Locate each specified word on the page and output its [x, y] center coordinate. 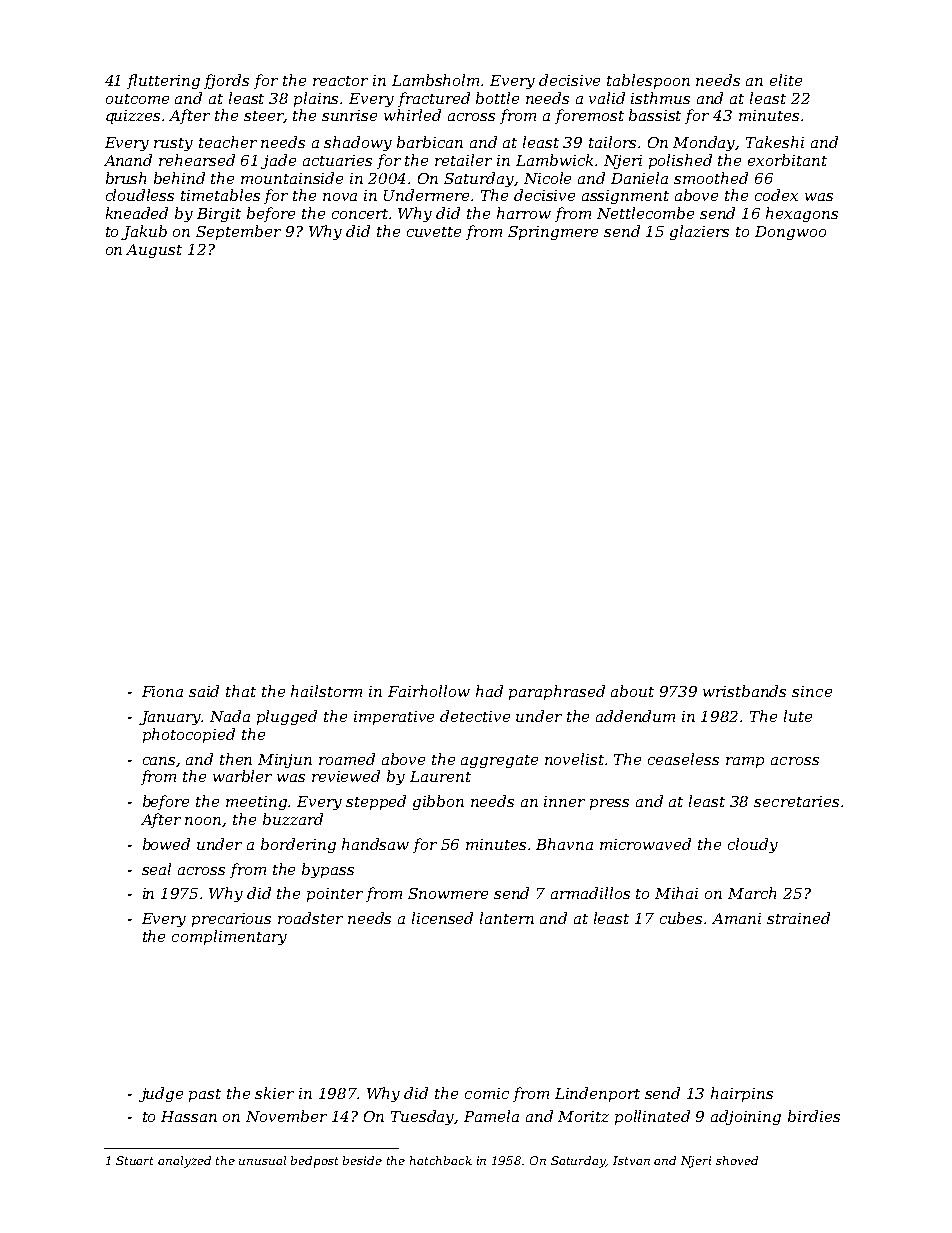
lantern [507, 918]
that [241, 691]
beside [362, 1160]
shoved [737, 1160]
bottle [497, 98]
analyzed [184, 1162]
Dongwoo [790, 233]
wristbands [744, 691]
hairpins [742, 1094]
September [238, 232]
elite [786, 80]
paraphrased [557, 692]
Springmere [553, 233]
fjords [226, 81]
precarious [231, 920]
